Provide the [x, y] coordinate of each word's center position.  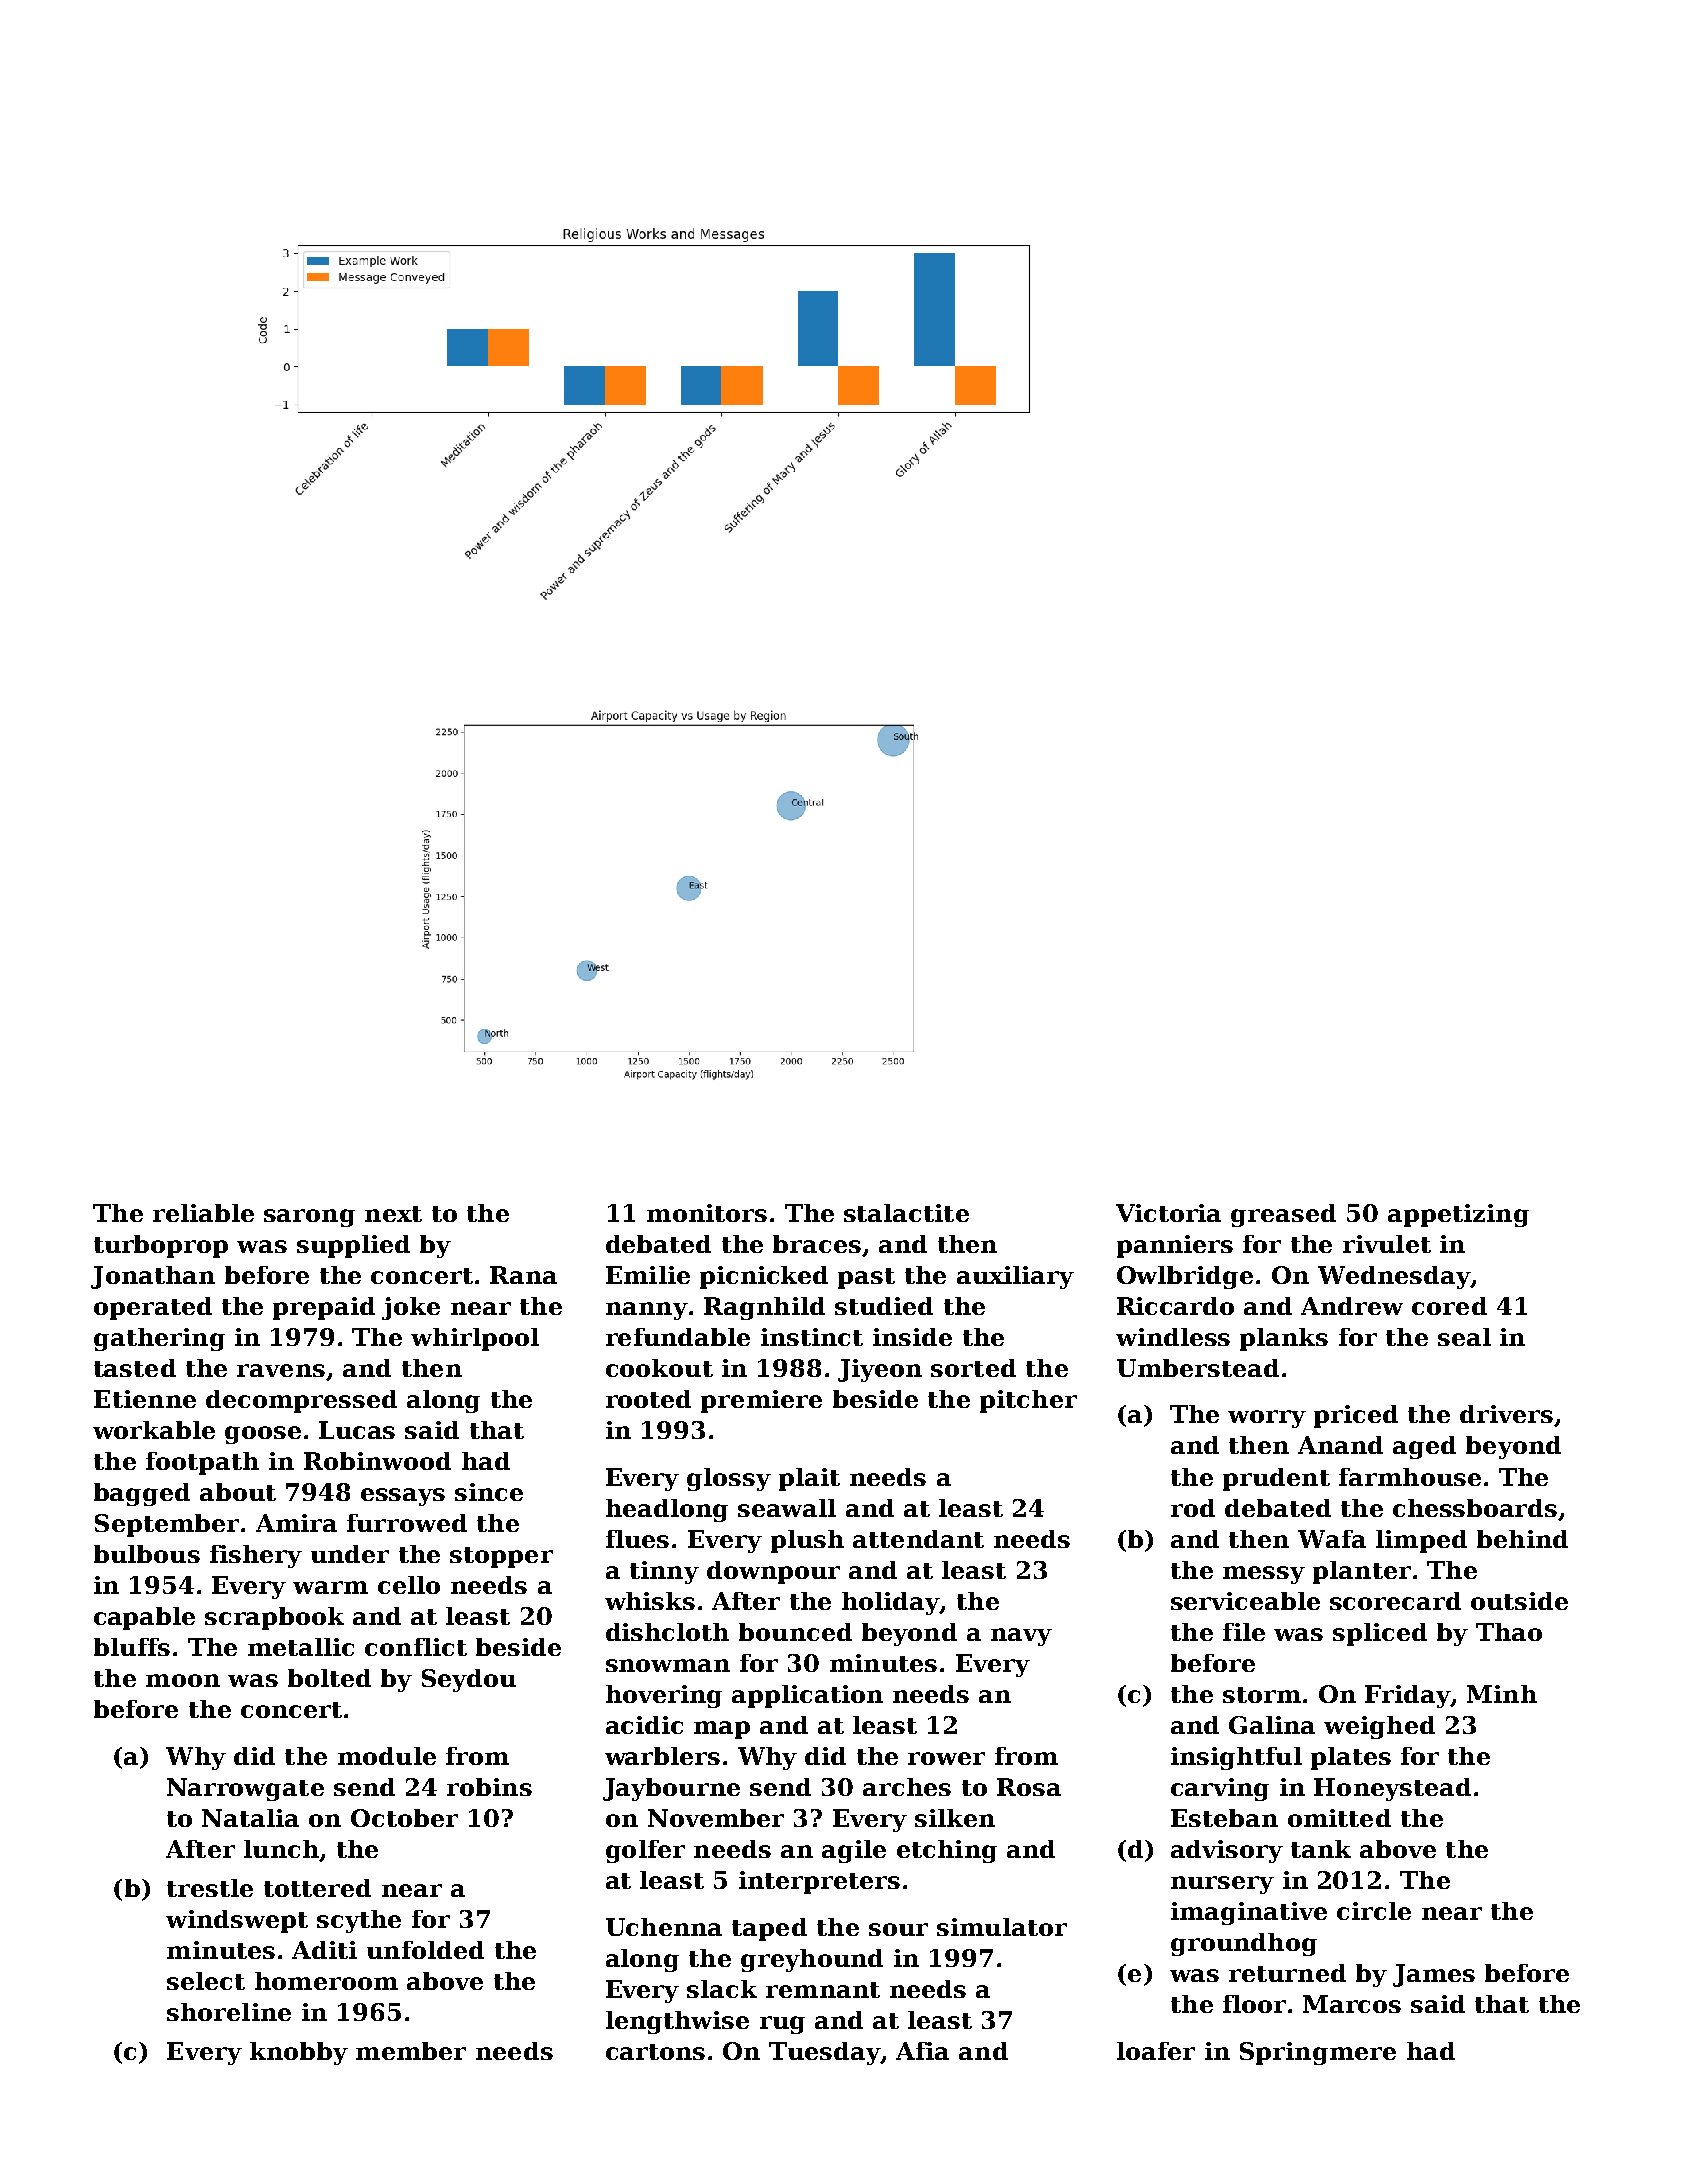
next [393, 1214]
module [387, 1756]
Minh [1502, 1694]
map [722, 1730]
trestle [210, 1888]
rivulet [1387, 1244]
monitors [707, 1213]
